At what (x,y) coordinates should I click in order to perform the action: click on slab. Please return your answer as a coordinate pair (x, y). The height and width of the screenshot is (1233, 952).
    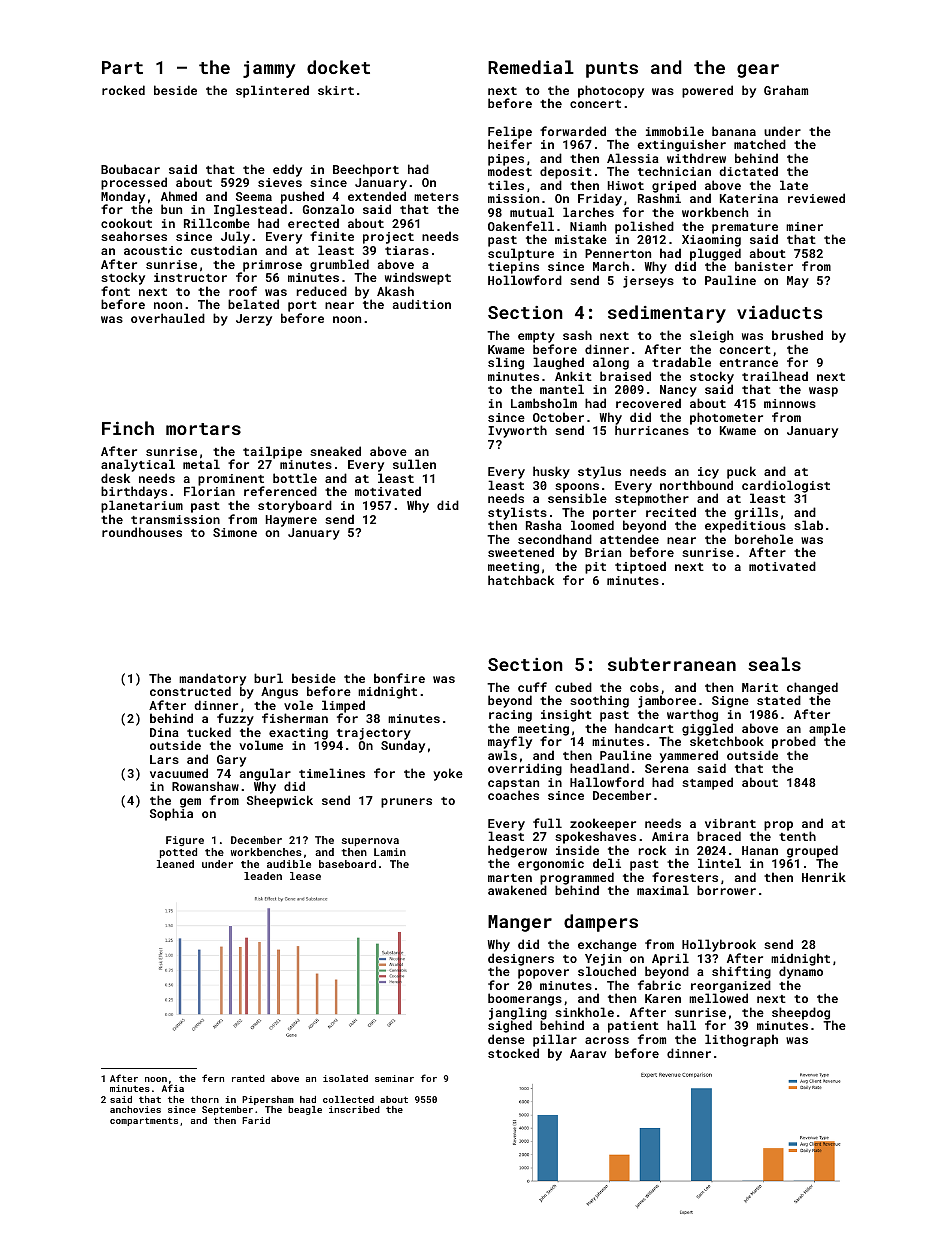
    Looking at the image, I should click on (808, 525).
